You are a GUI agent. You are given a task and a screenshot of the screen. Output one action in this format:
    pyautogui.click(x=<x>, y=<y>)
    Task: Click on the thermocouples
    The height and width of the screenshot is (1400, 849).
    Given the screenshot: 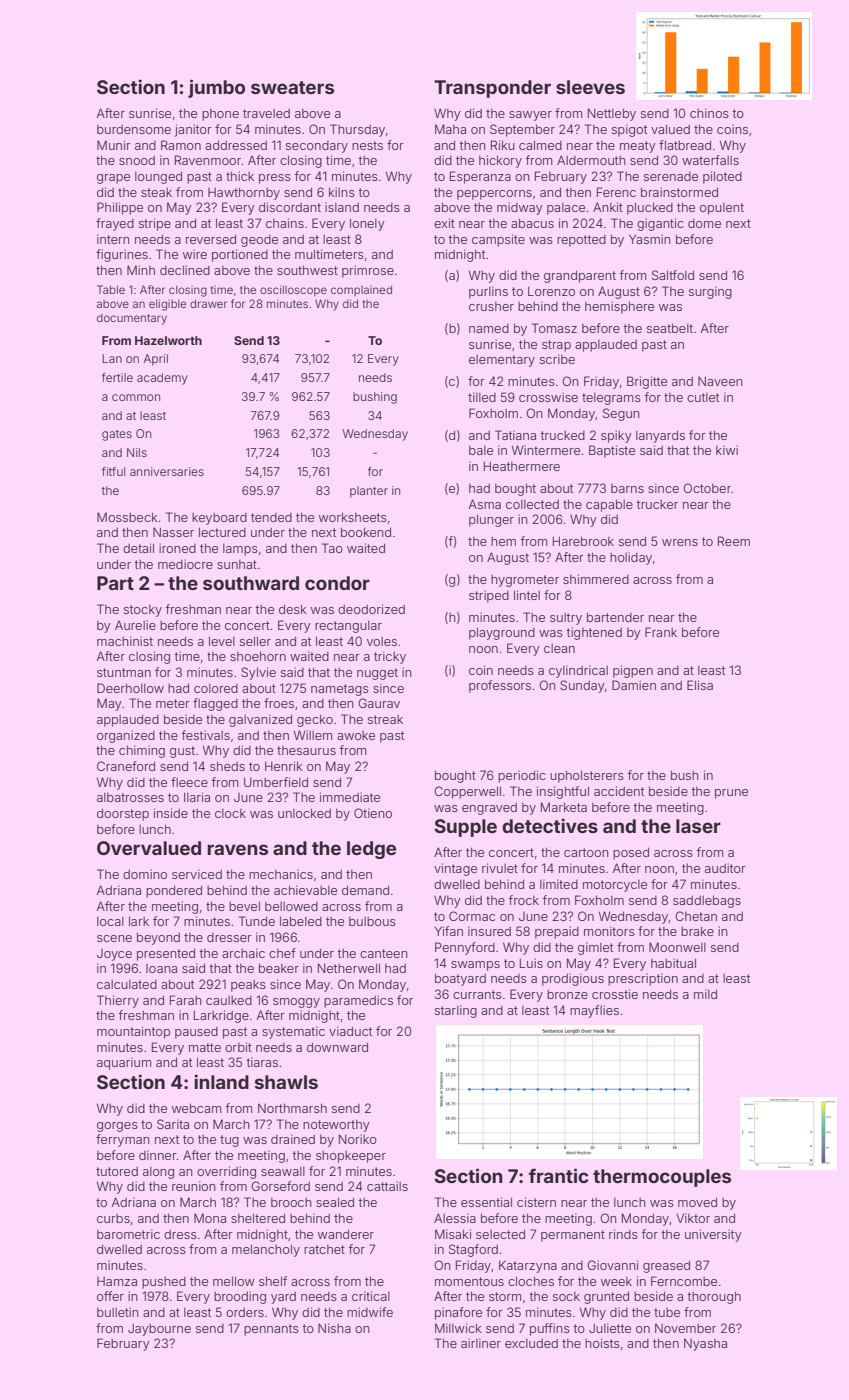 What is the action you would take?
    pyautogui.click(x=662, y=1178)
